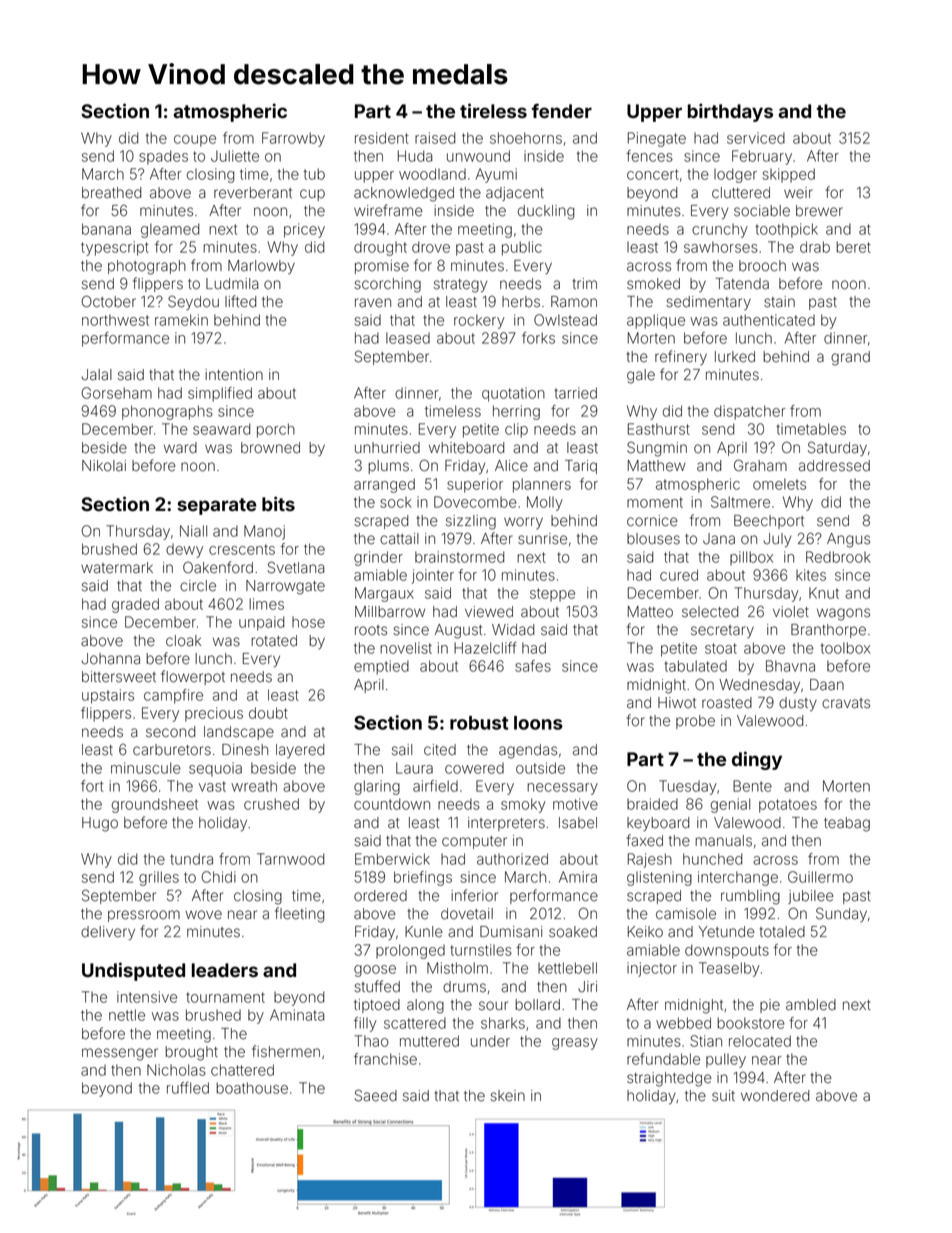  What do you see at coordinates (104, 466) in the document?
I see `Nikolai` at bounding box center [104, 466].
